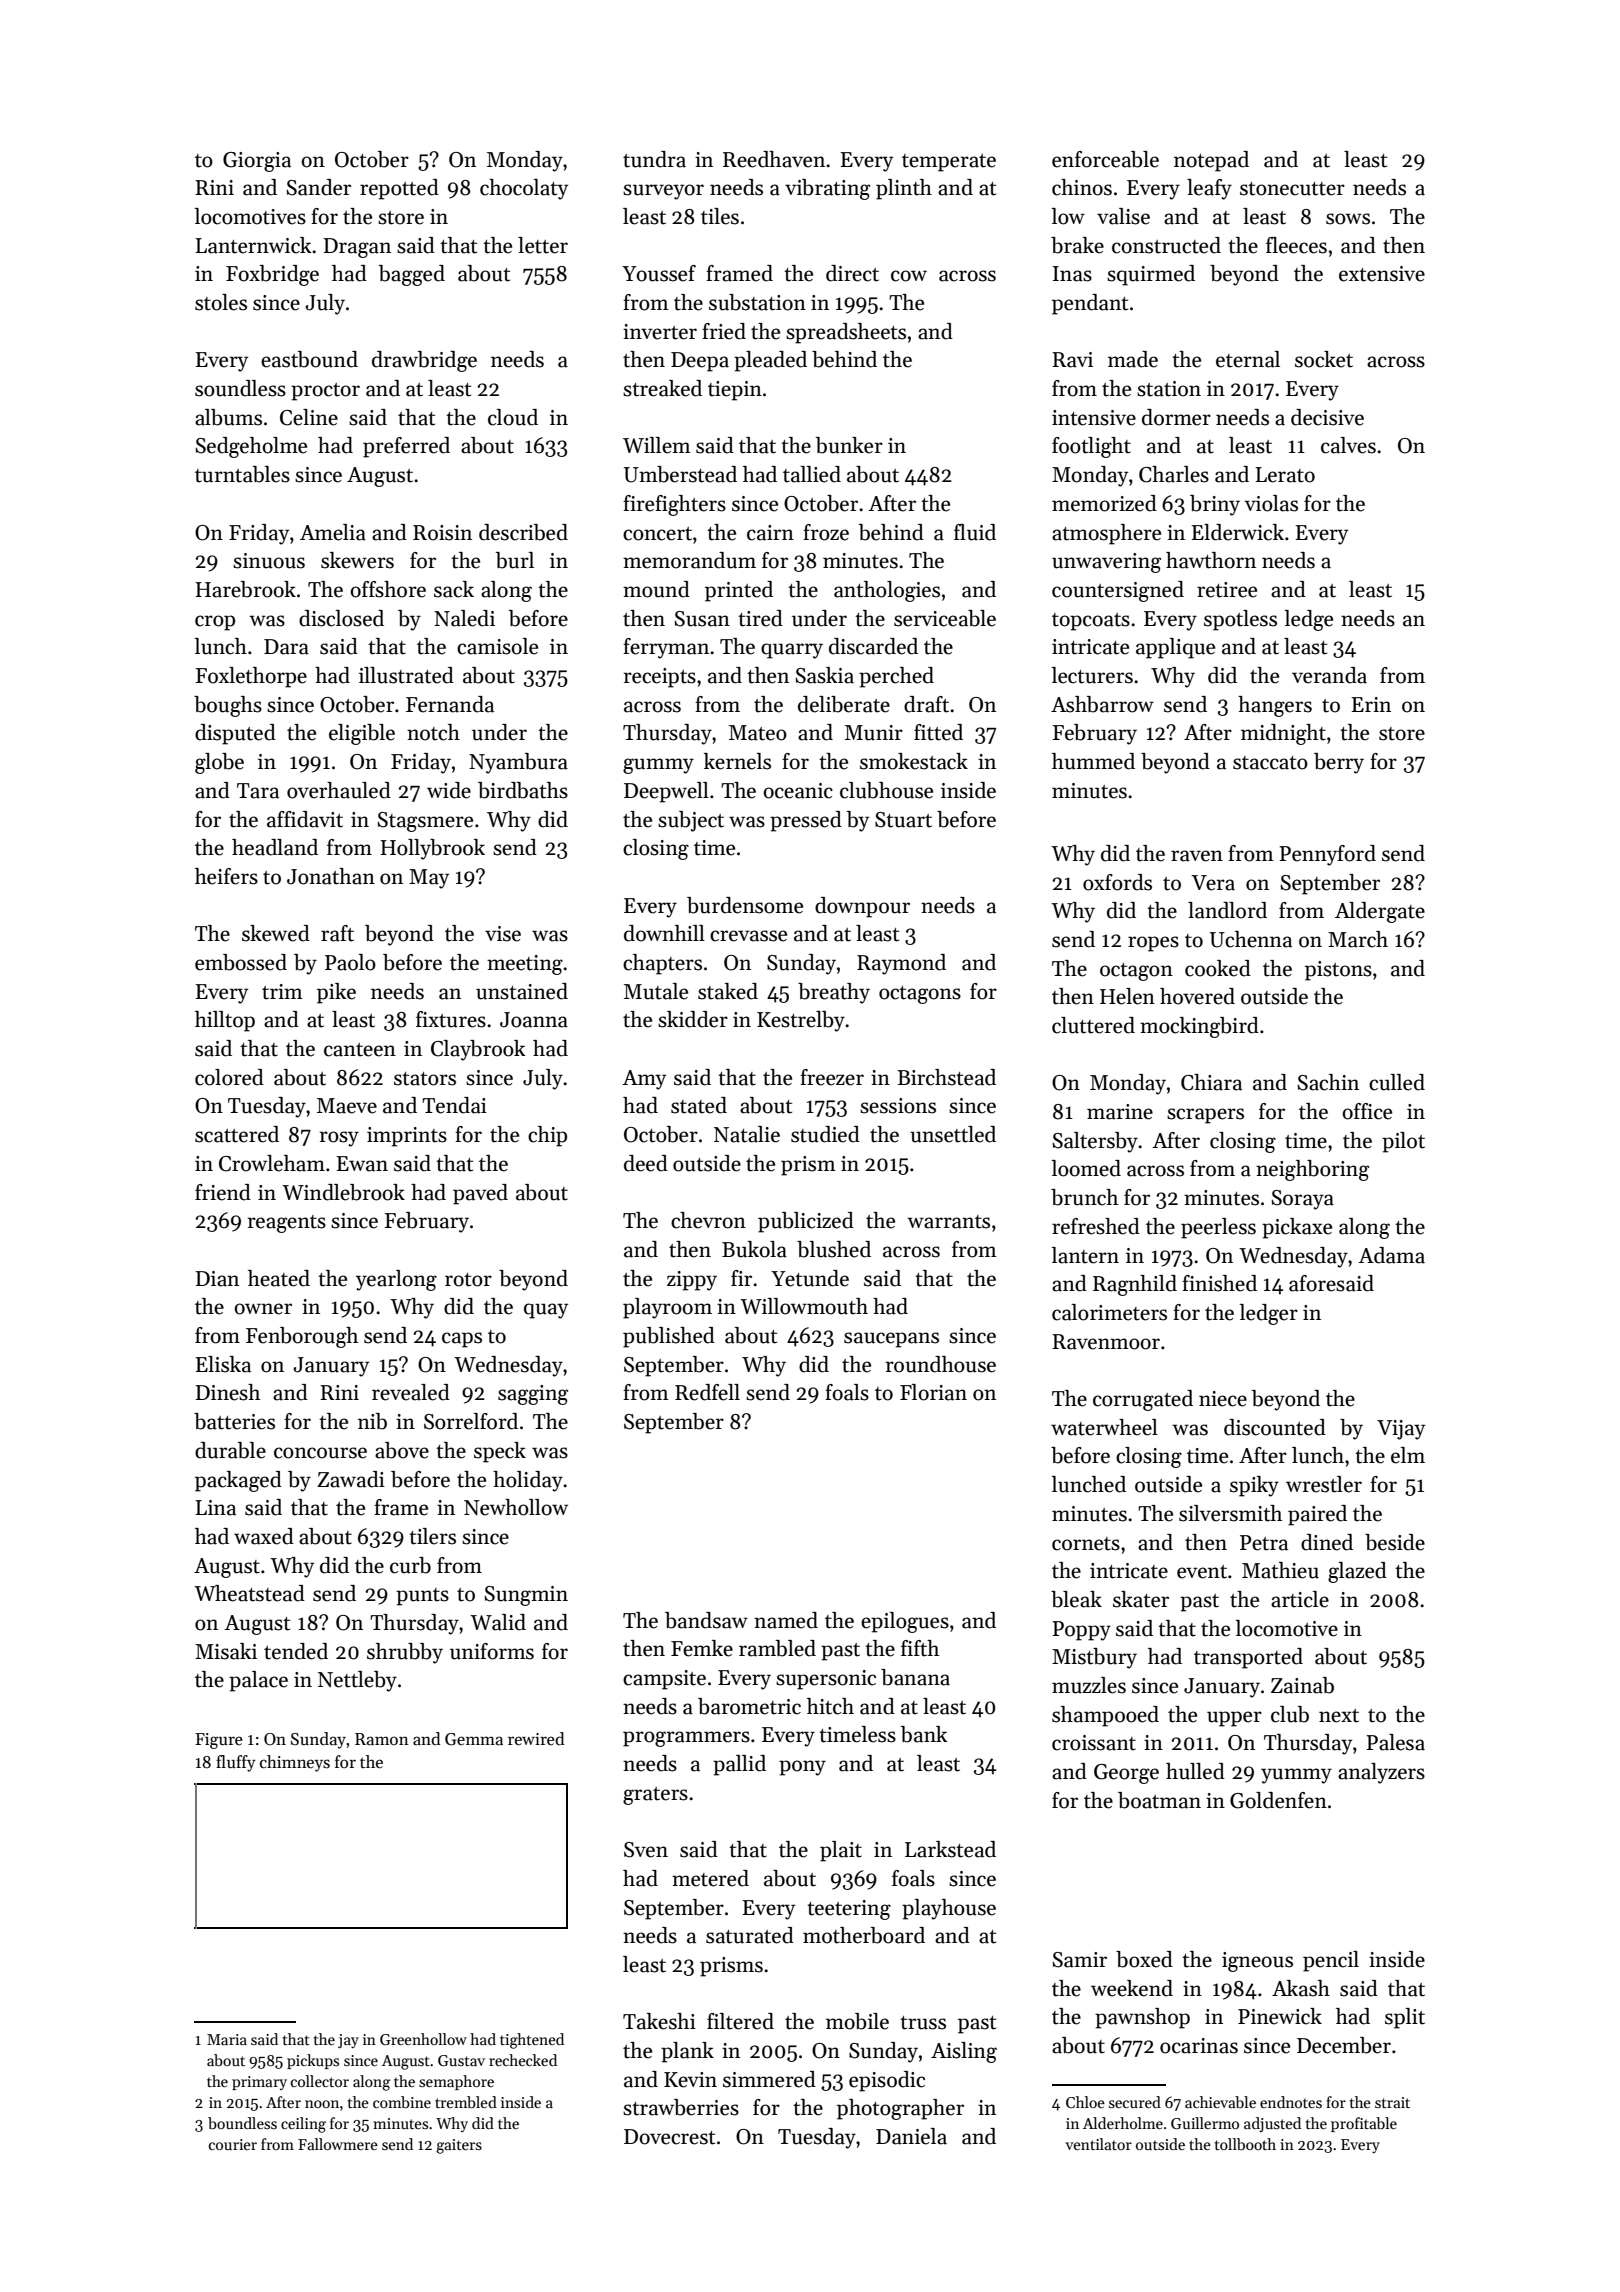  I want to click on Saltersby, so click(1095, 1142).
